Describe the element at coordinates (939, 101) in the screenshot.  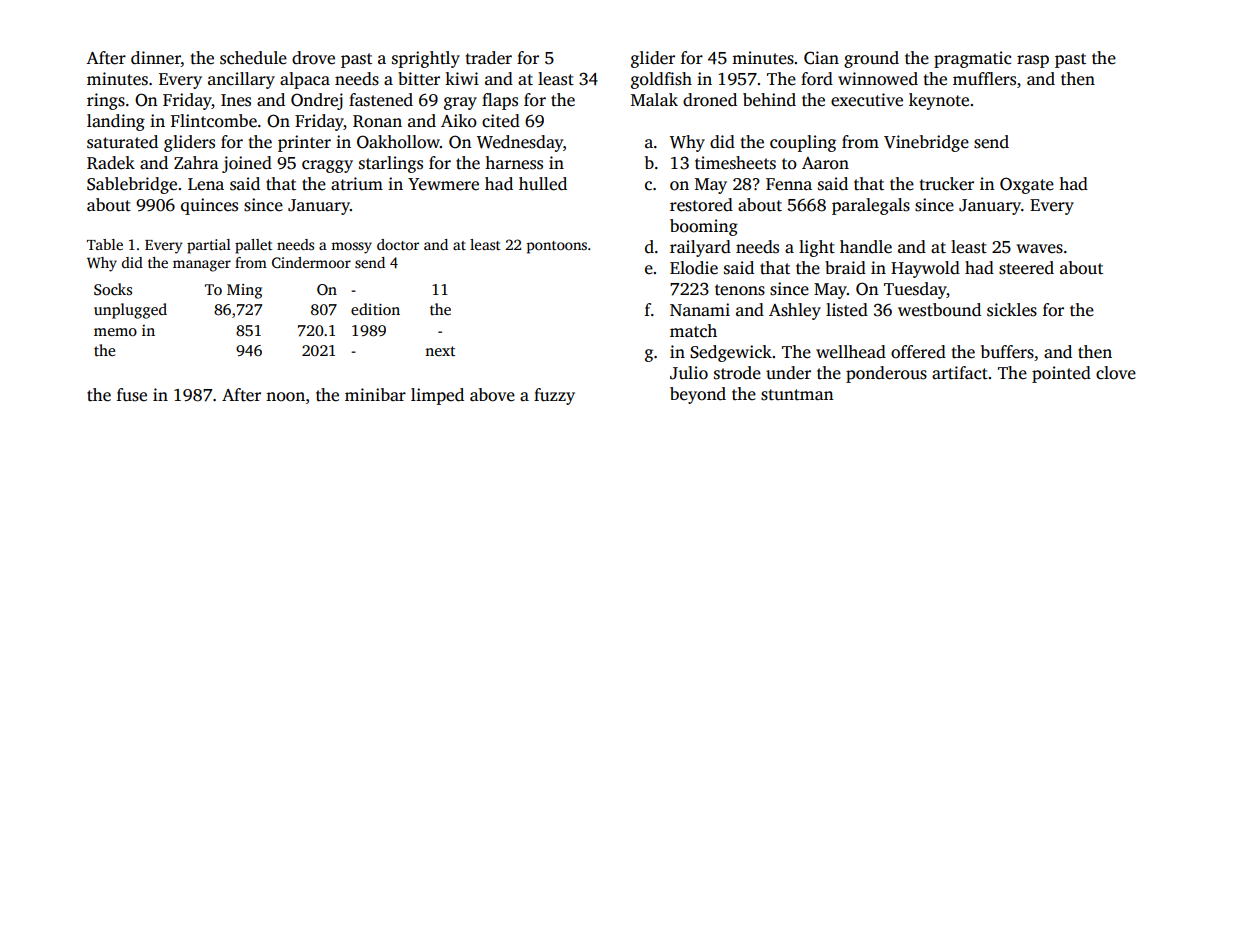
I see `keynote` at that location.
